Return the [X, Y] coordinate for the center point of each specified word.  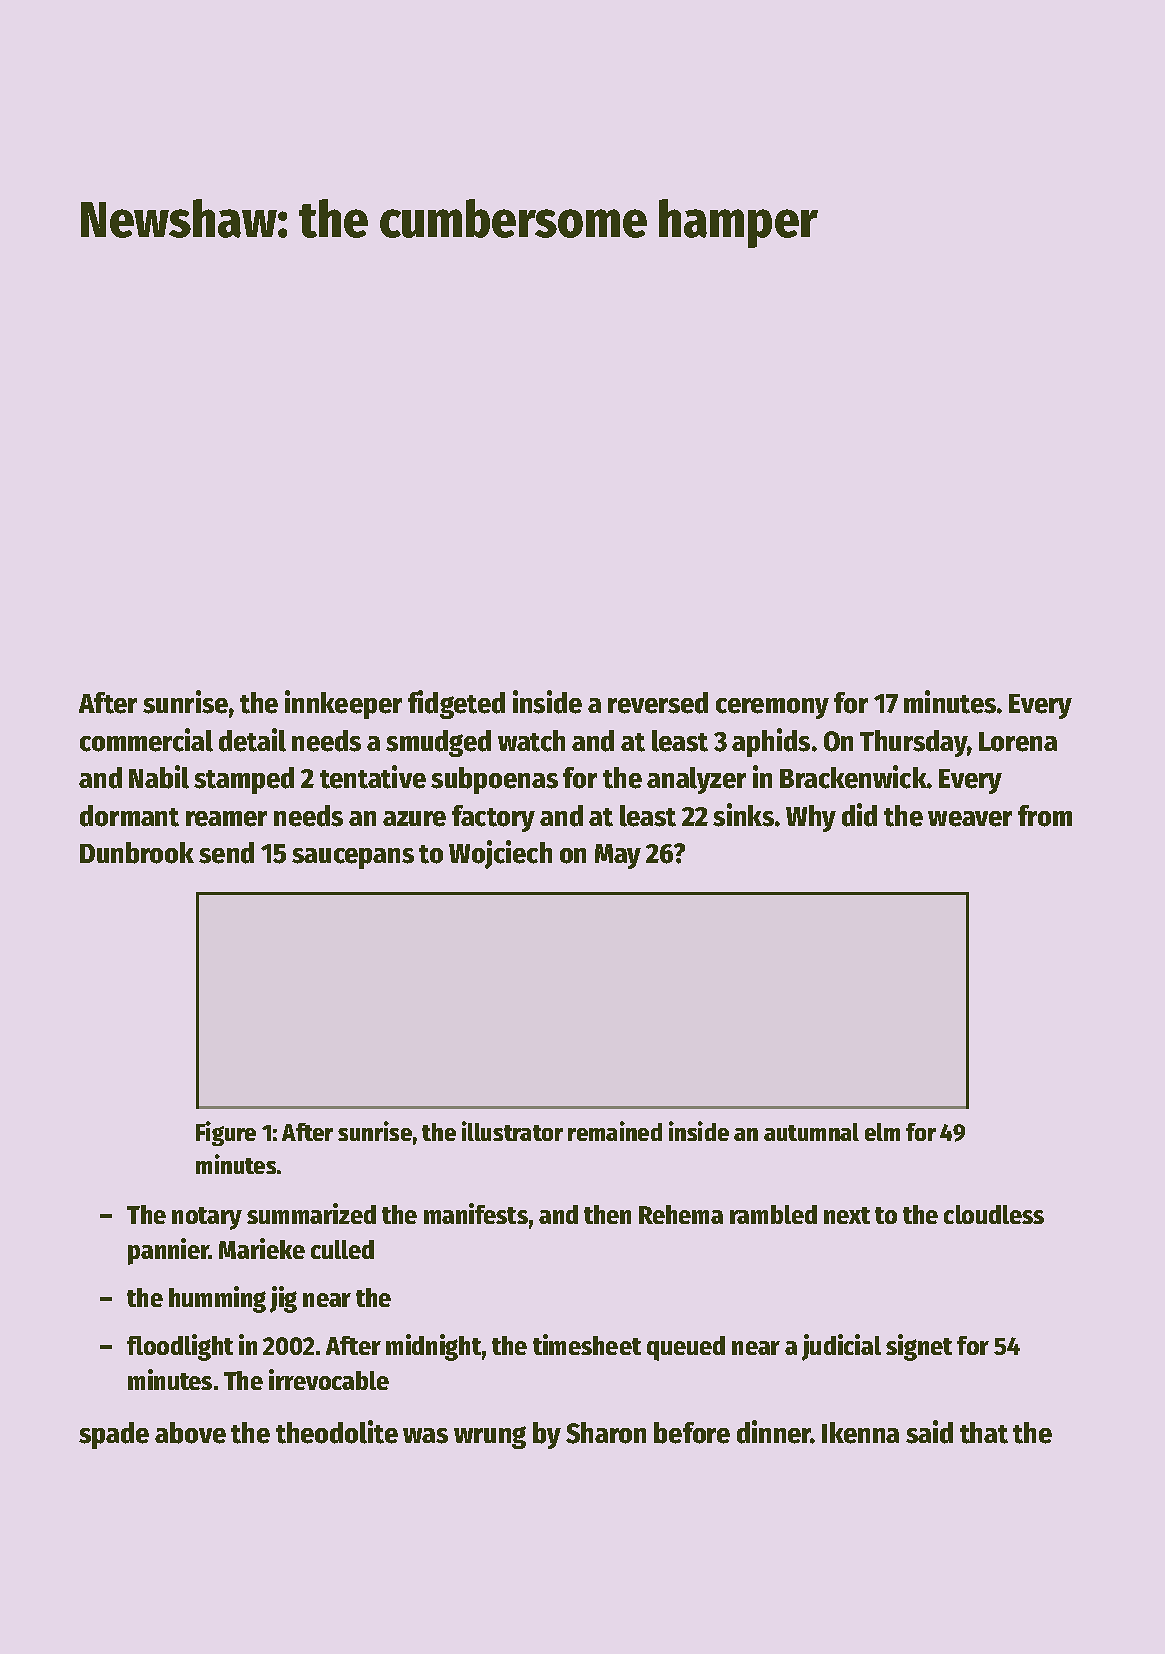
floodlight [180, 1347]
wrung [490, 1437]
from [1045, 816]
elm [882, 1132]
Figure [226, 1133]
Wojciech [500, 854]
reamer [226, 819]
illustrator [512, 1131]
